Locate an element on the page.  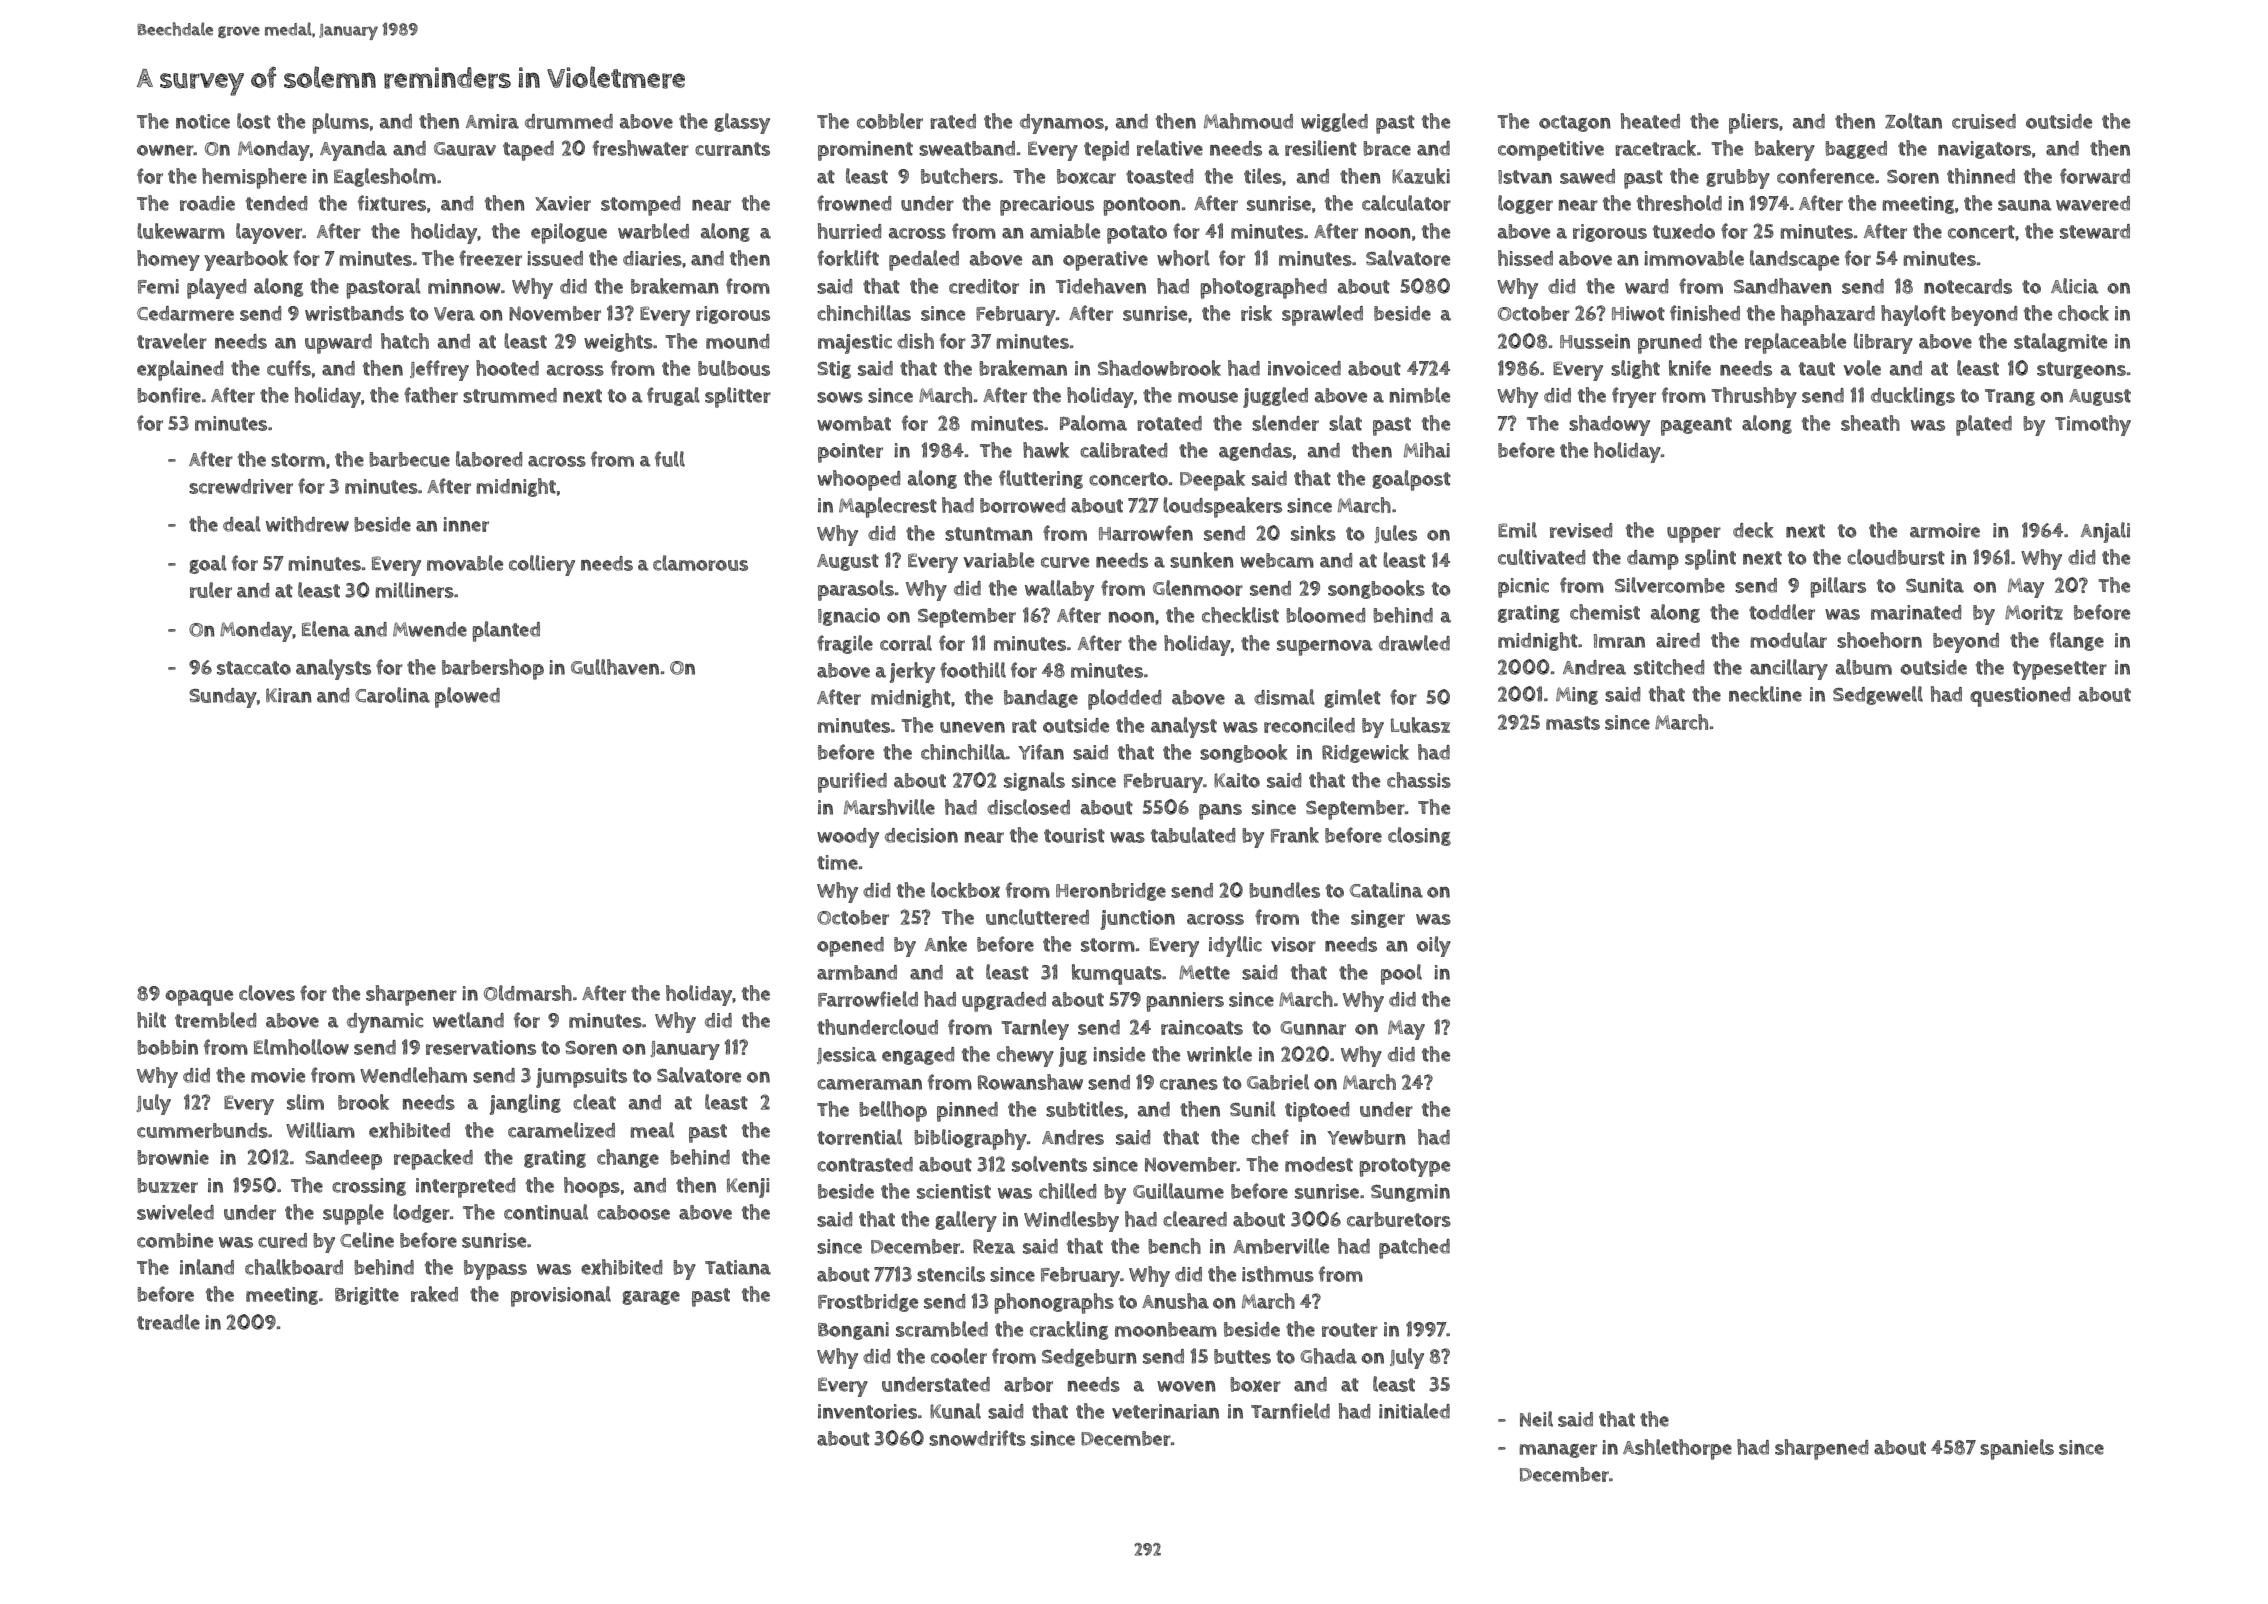
staccato is located at coordinates (254, 668).
